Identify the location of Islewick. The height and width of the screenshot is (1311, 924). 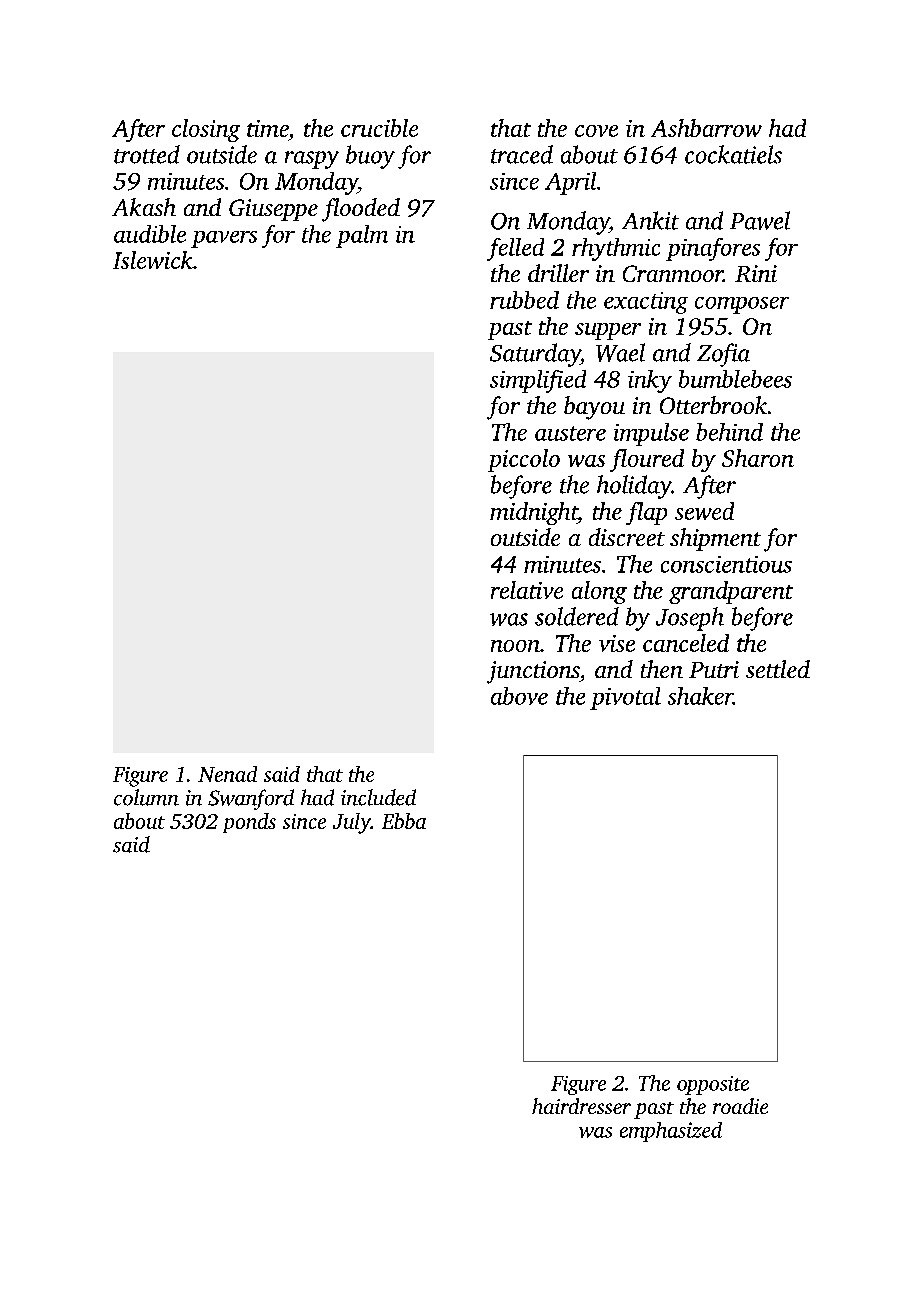
(153, 260).
